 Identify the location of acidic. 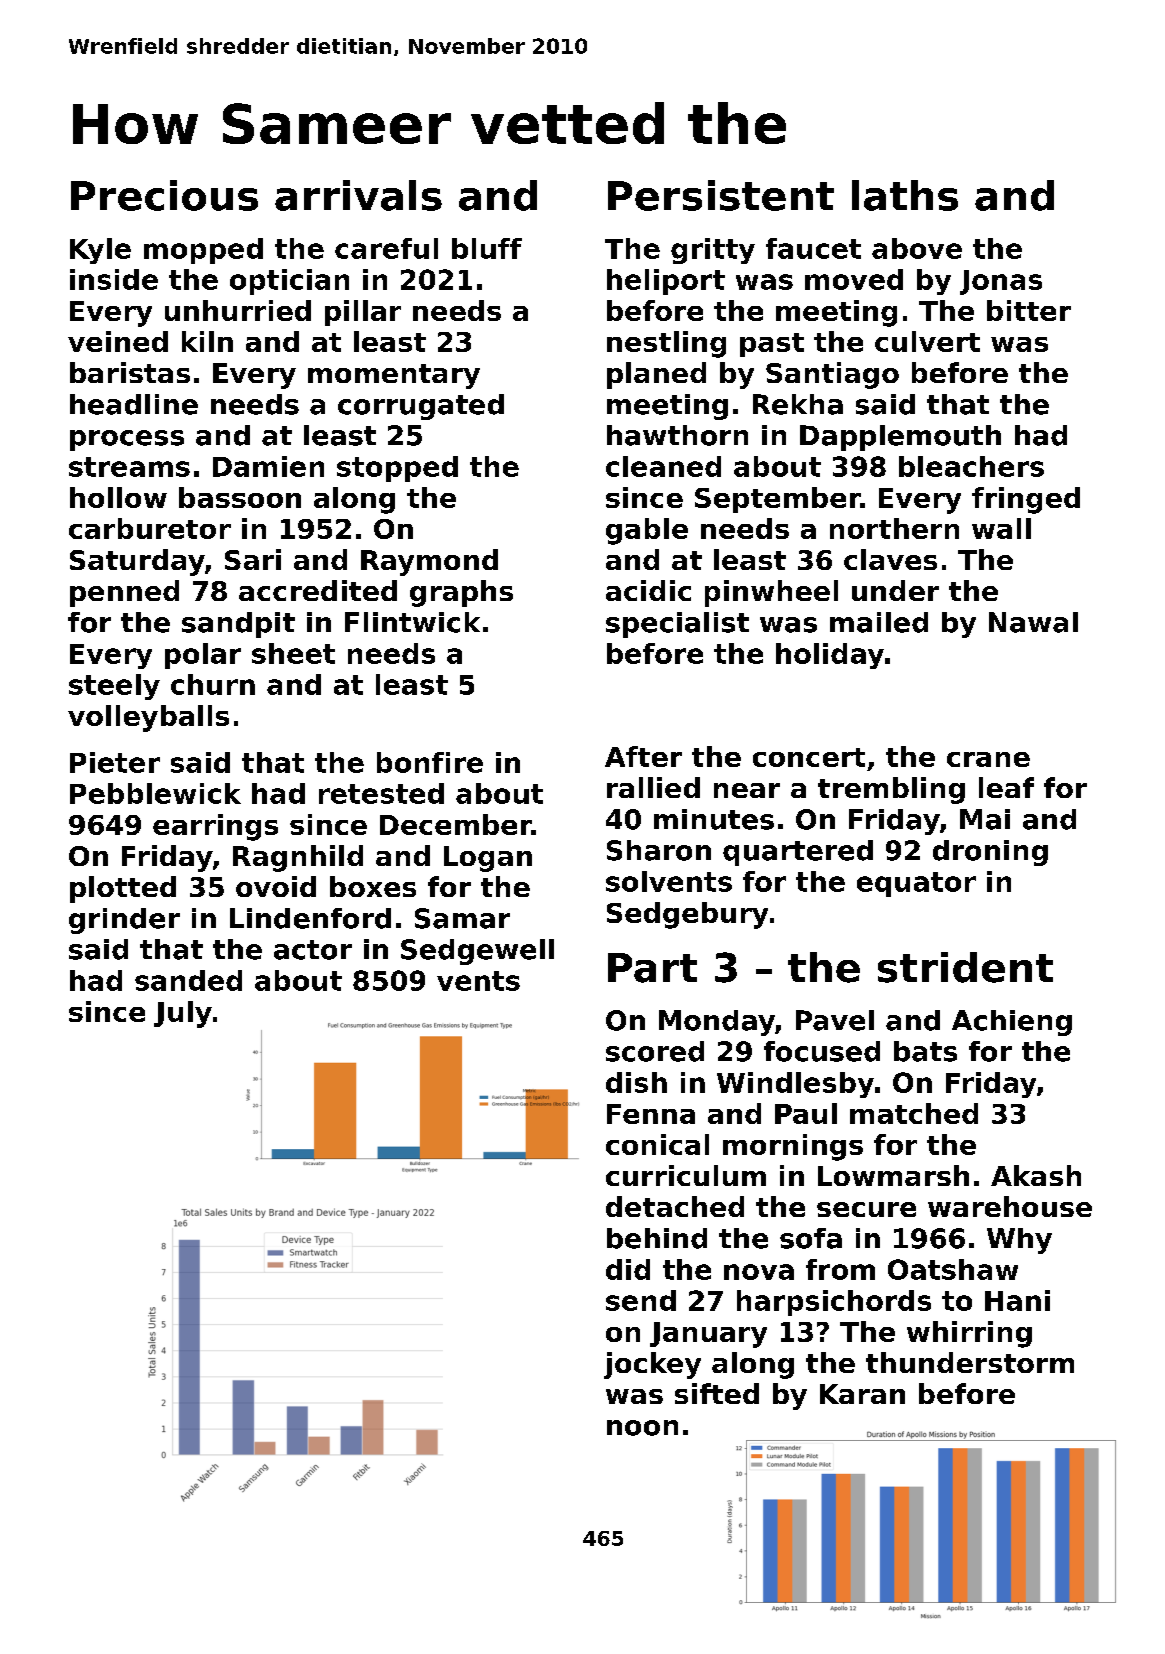
(648, 590).
